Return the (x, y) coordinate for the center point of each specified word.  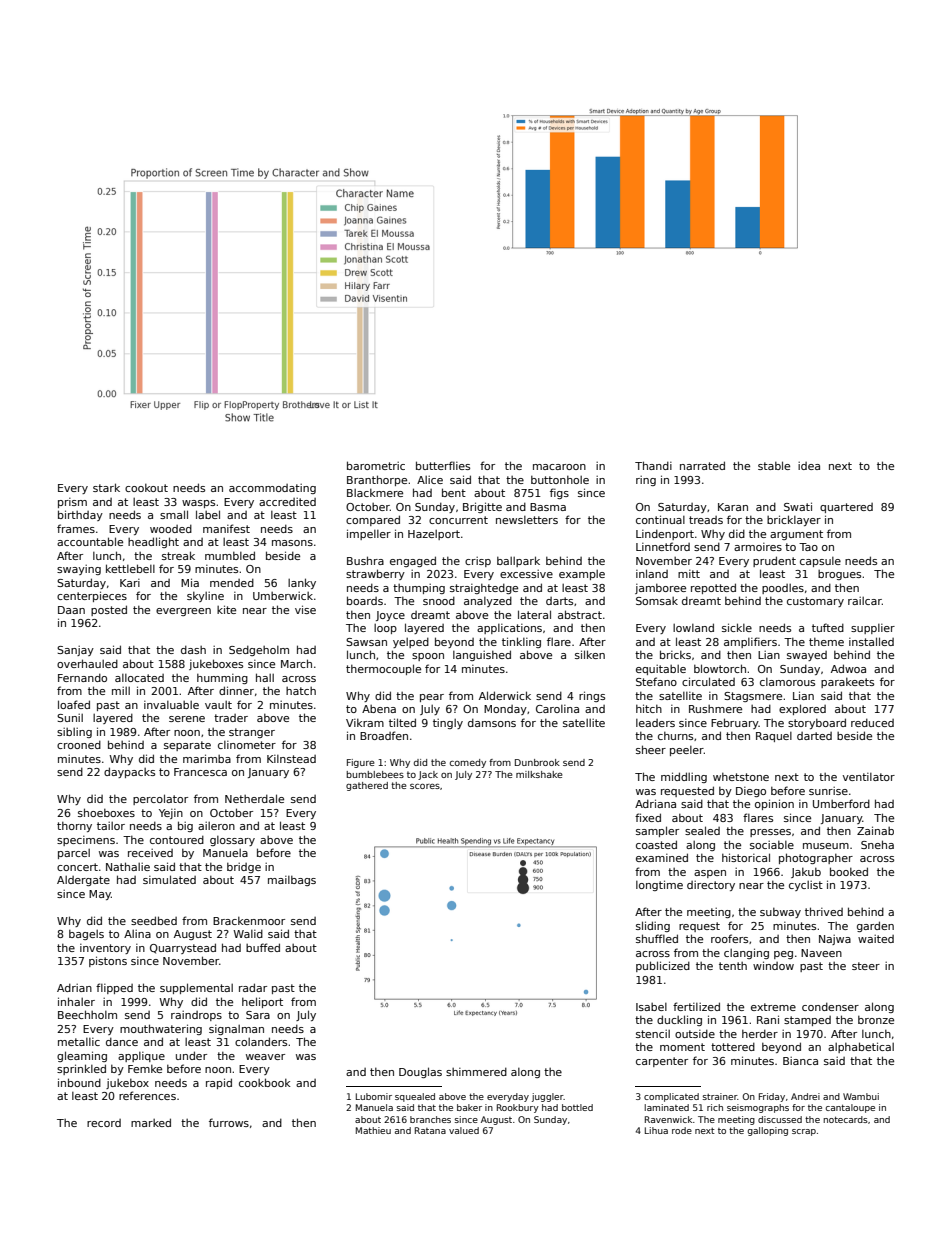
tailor (111, 826)
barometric (376, 465)
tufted (828, 627)
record (104, 1123)
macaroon (559, 467)
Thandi (653, 465)
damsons (492, 722)
